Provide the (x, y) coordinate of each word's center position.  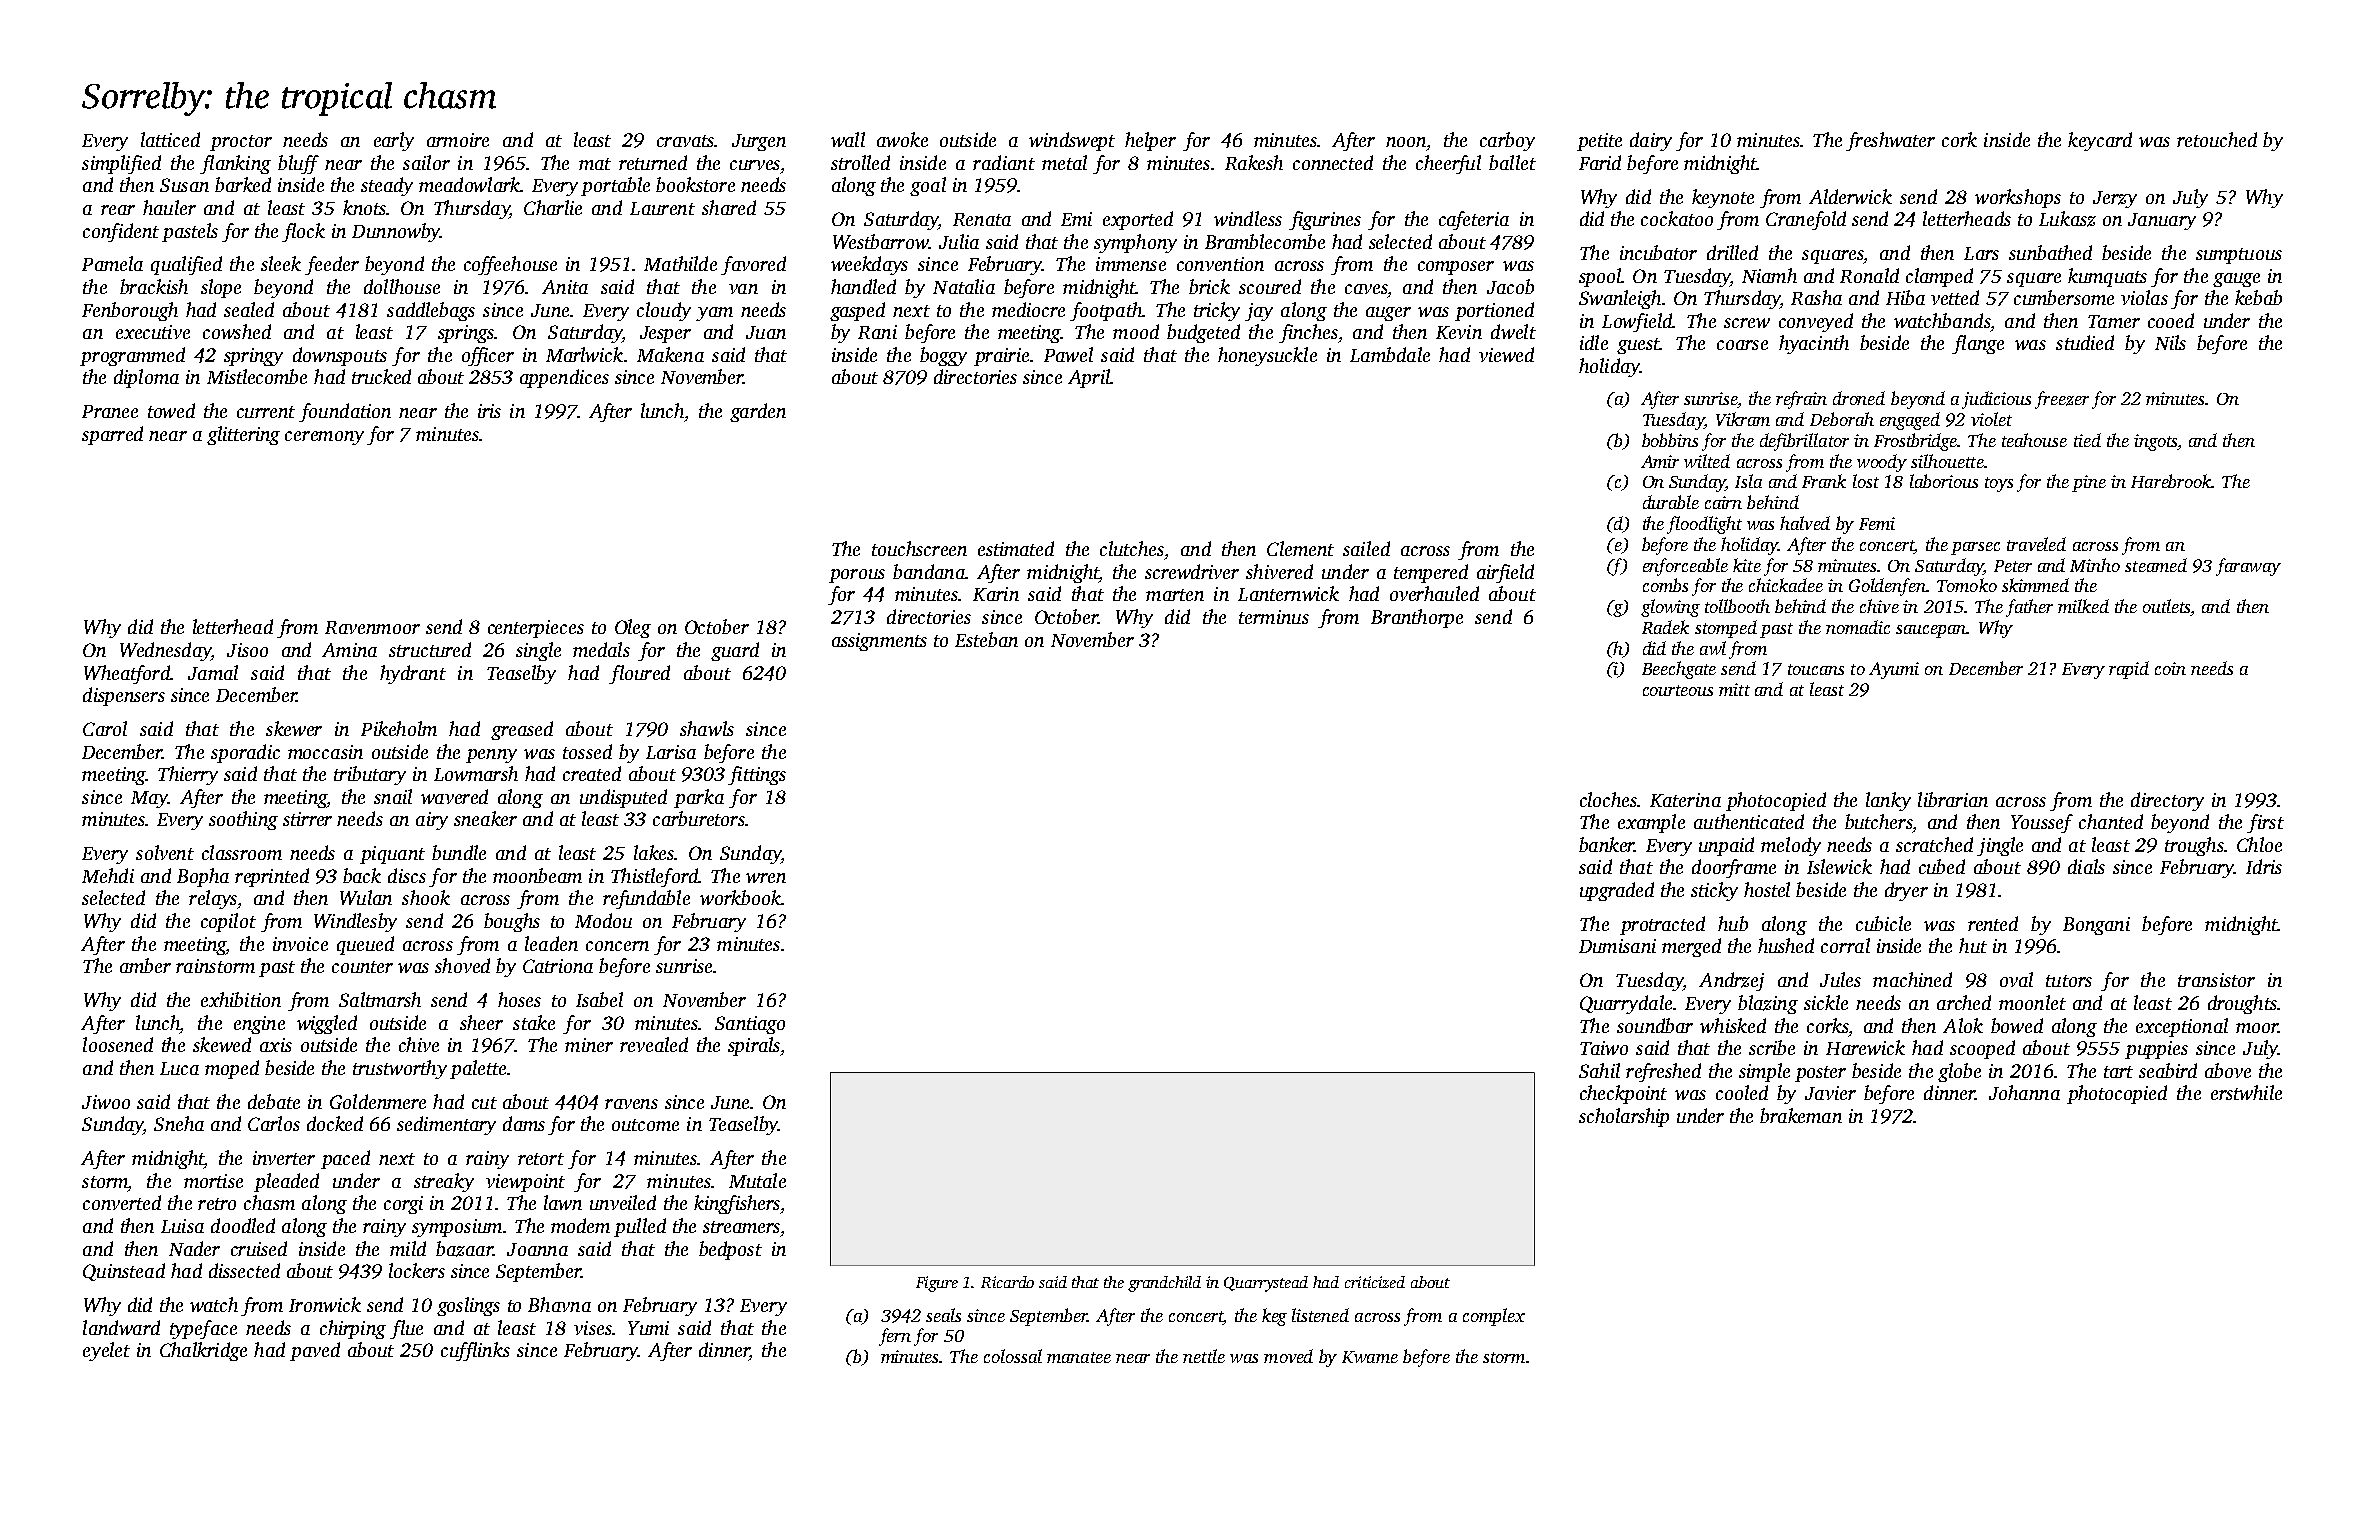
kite (1747, 565)
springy (253, 357)
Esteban (986, 639)
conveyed (1816, 322)
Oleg (633, 628)
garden (758, 412)
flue (406, 1329)
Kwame (1370, 1357)
